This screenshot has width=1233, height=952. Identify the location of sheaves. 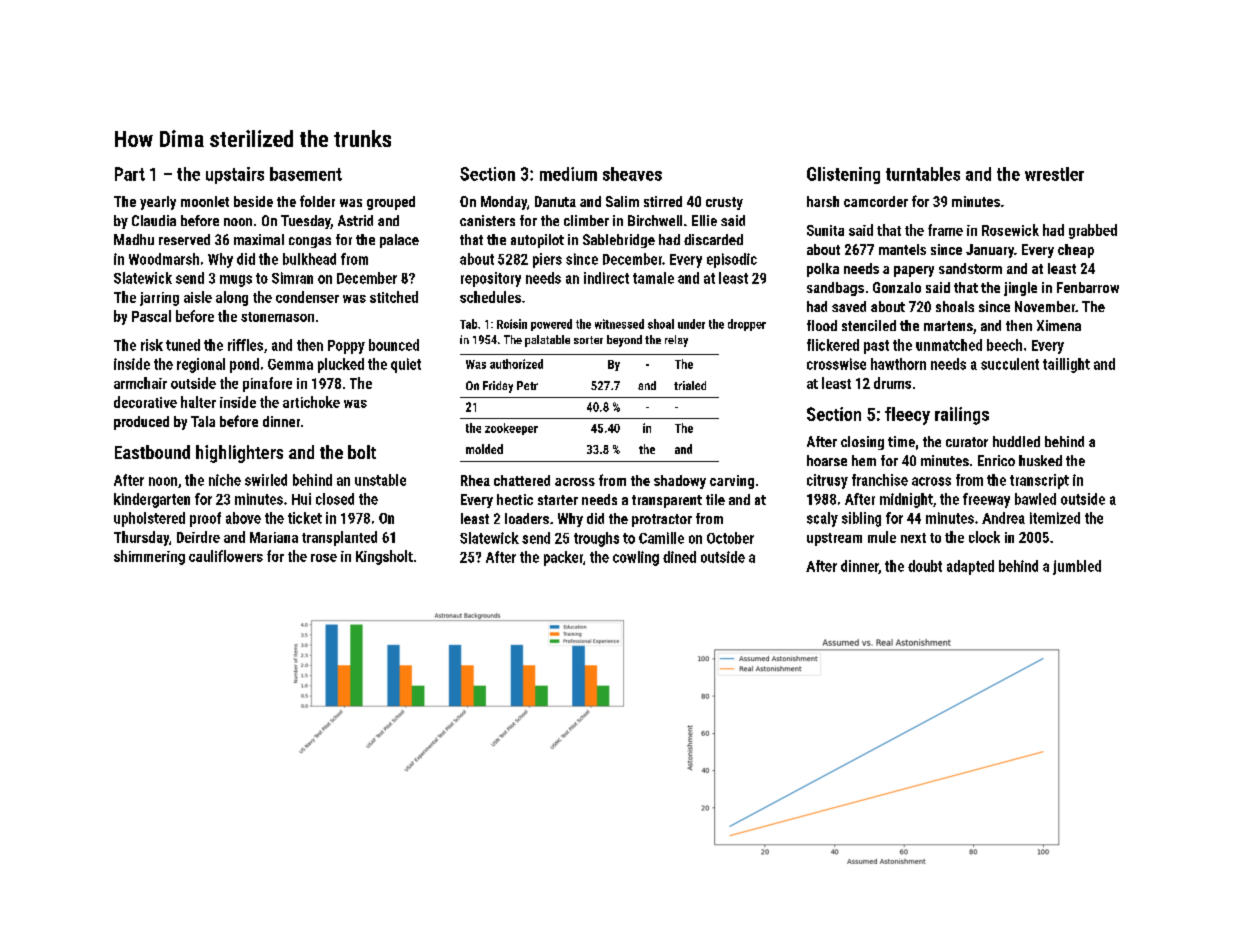
(632, 174).
